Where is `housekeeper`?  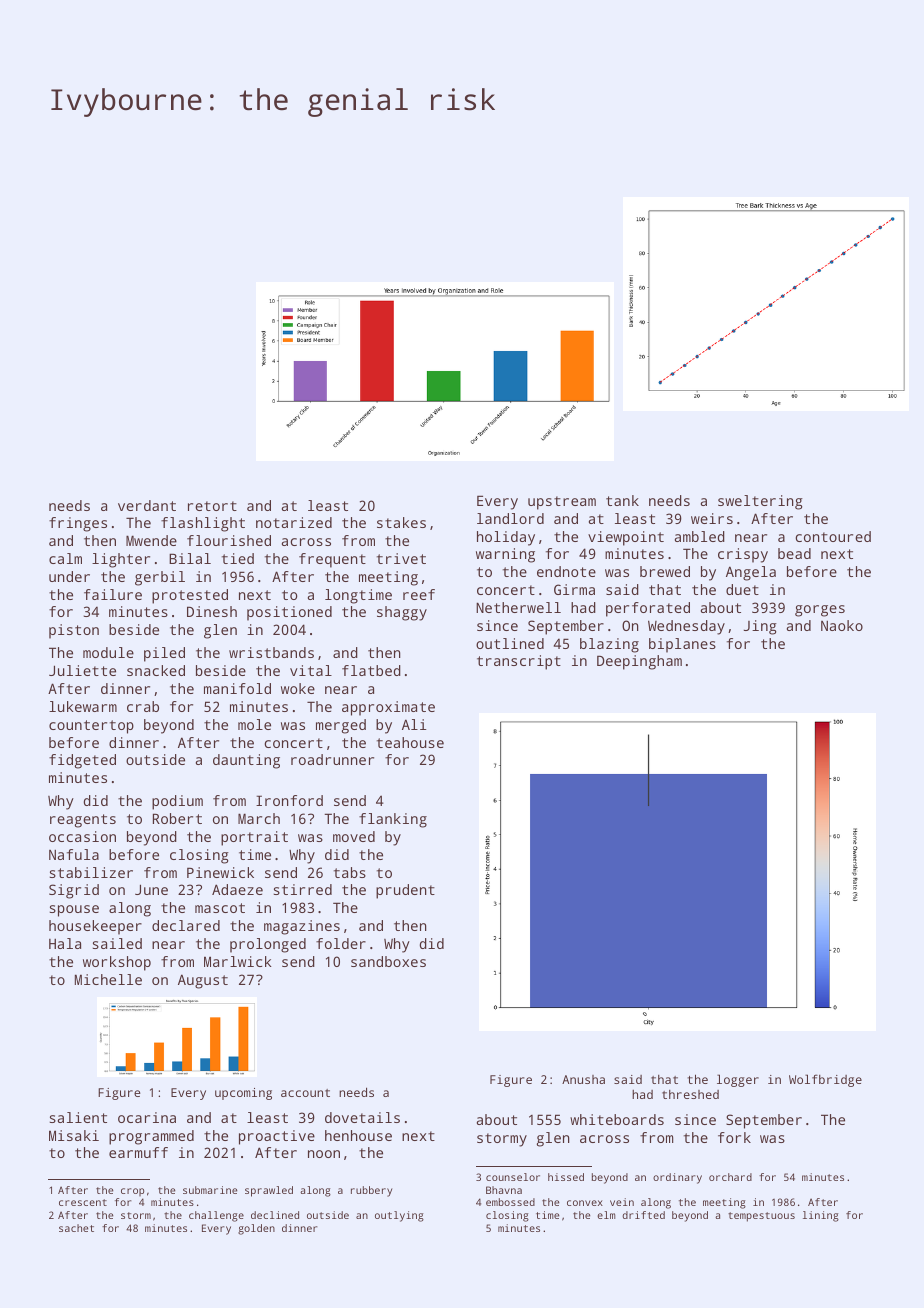 housekeeper is located at coordinates (95, 927).
